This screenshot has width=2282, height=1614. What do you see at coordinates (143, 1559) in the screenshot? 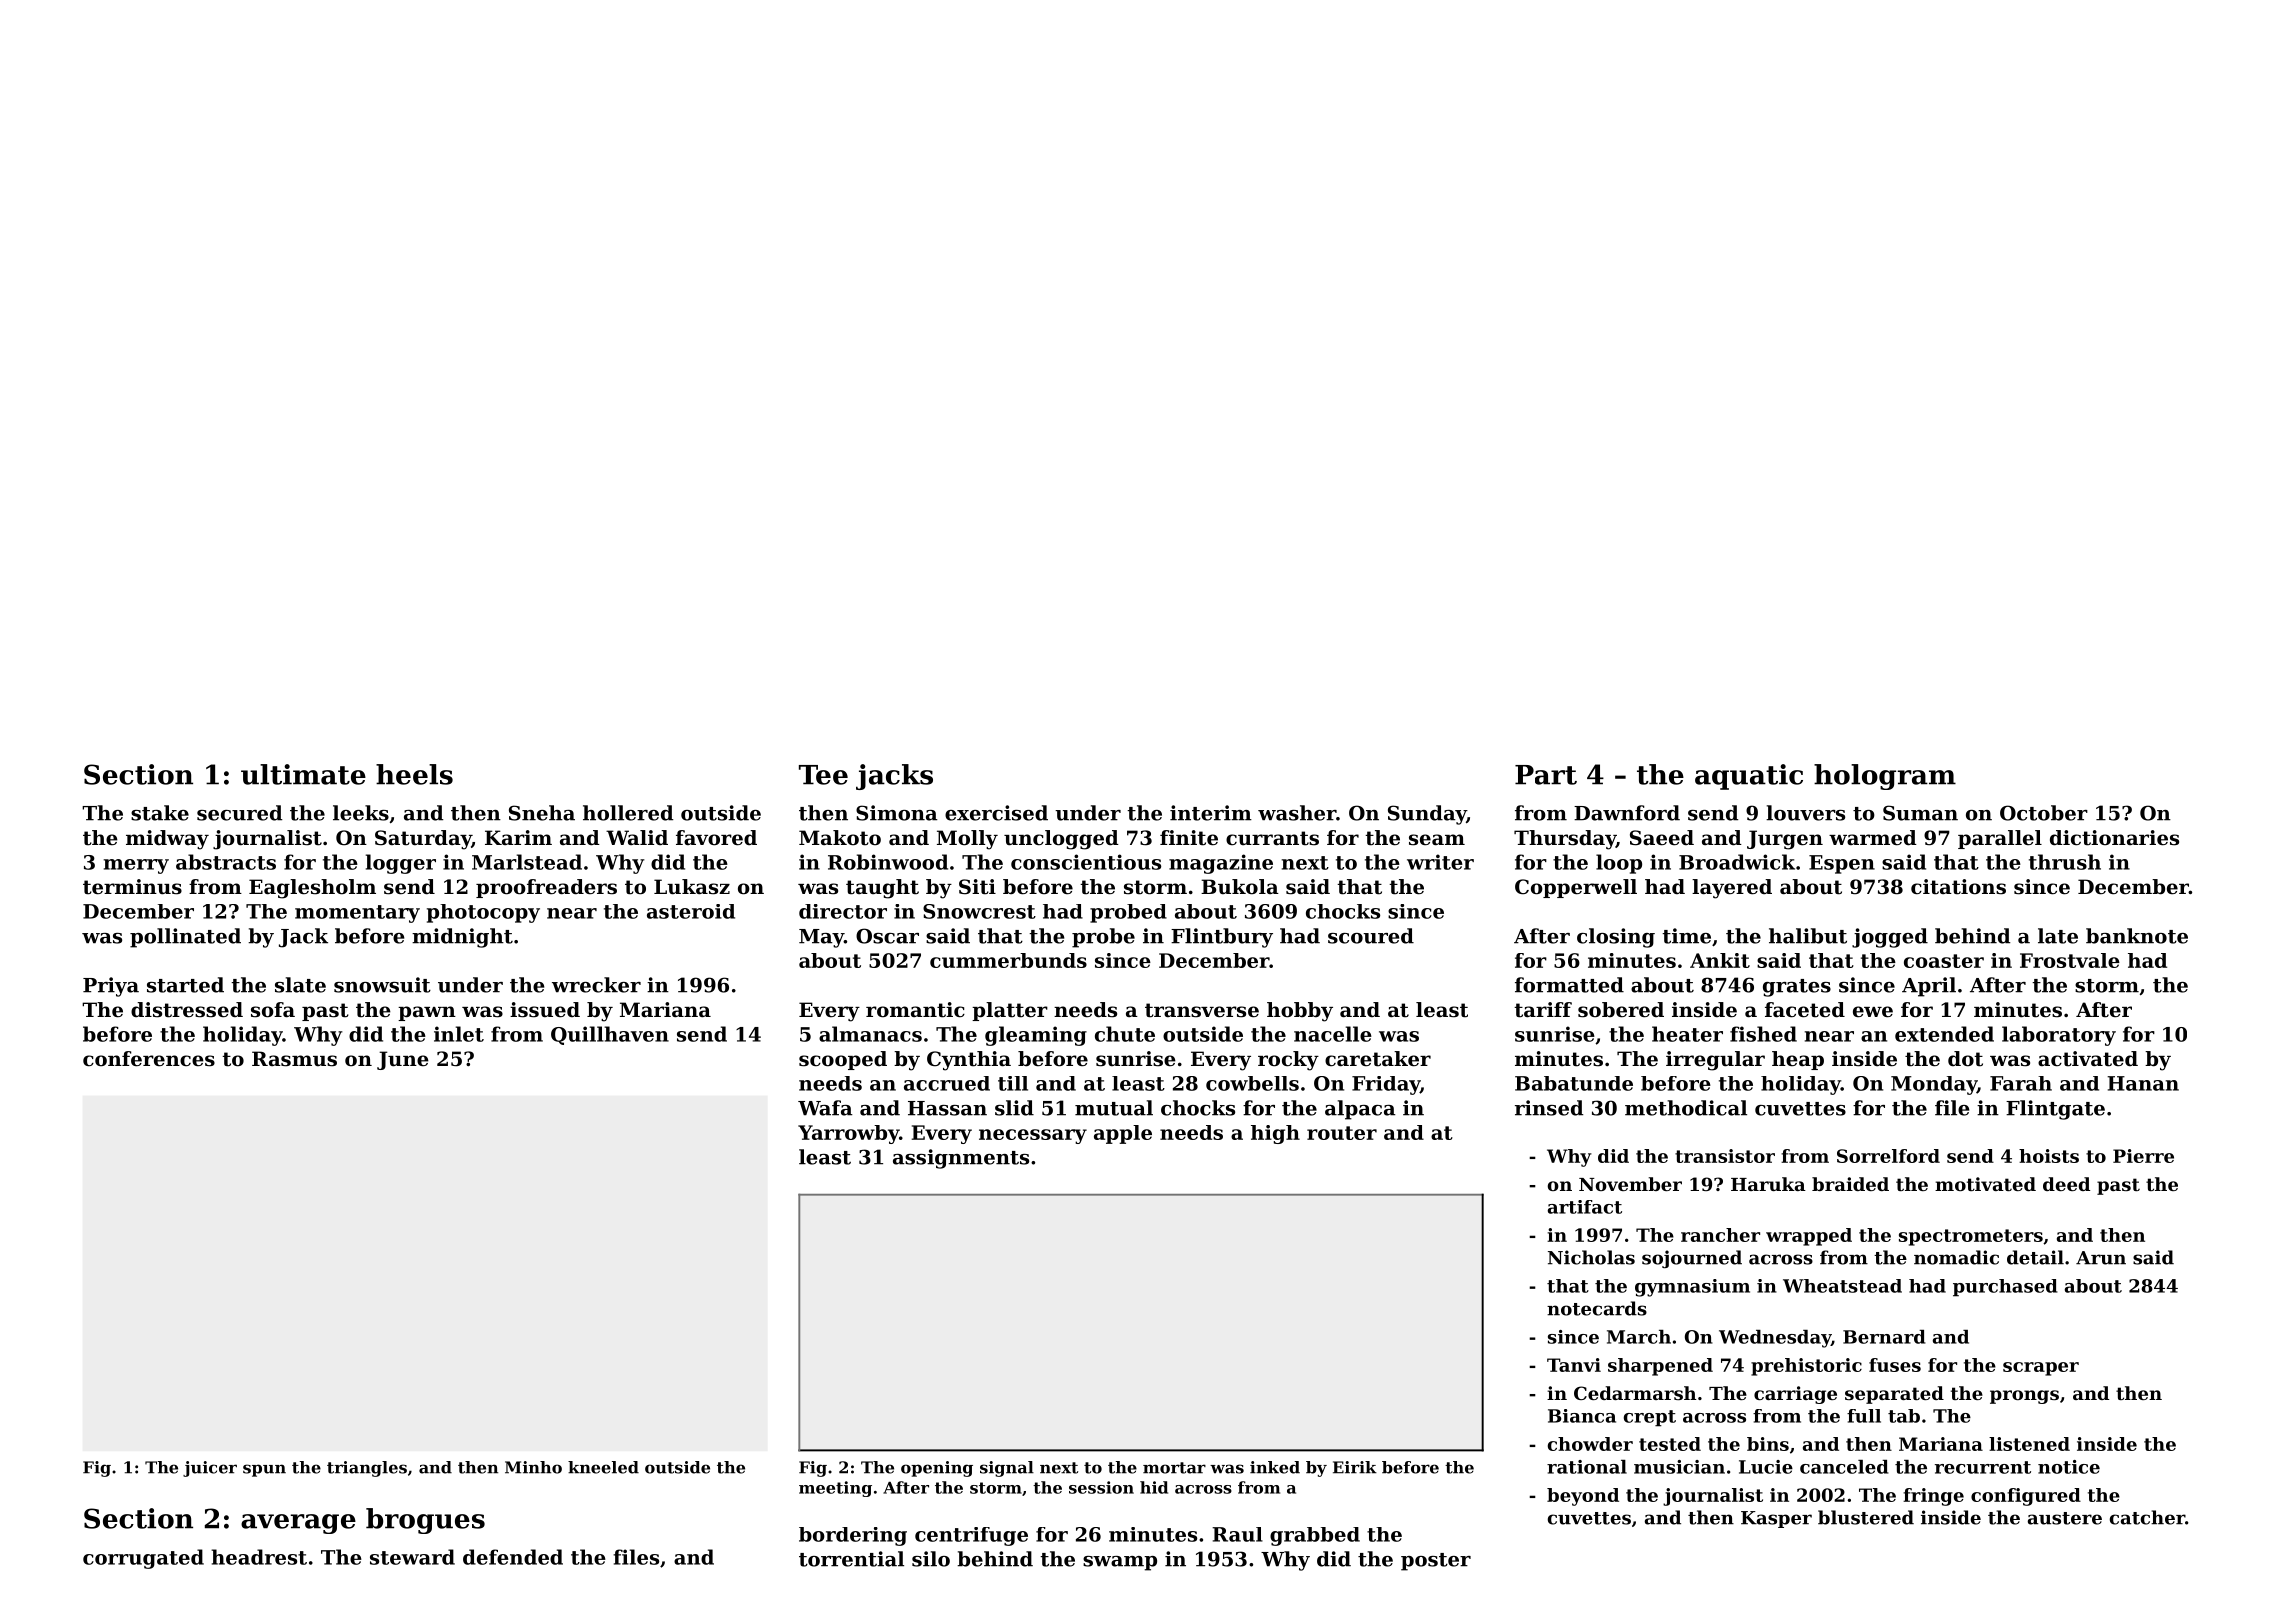
I see `corrugated` at bounding box center [143, 1559].
